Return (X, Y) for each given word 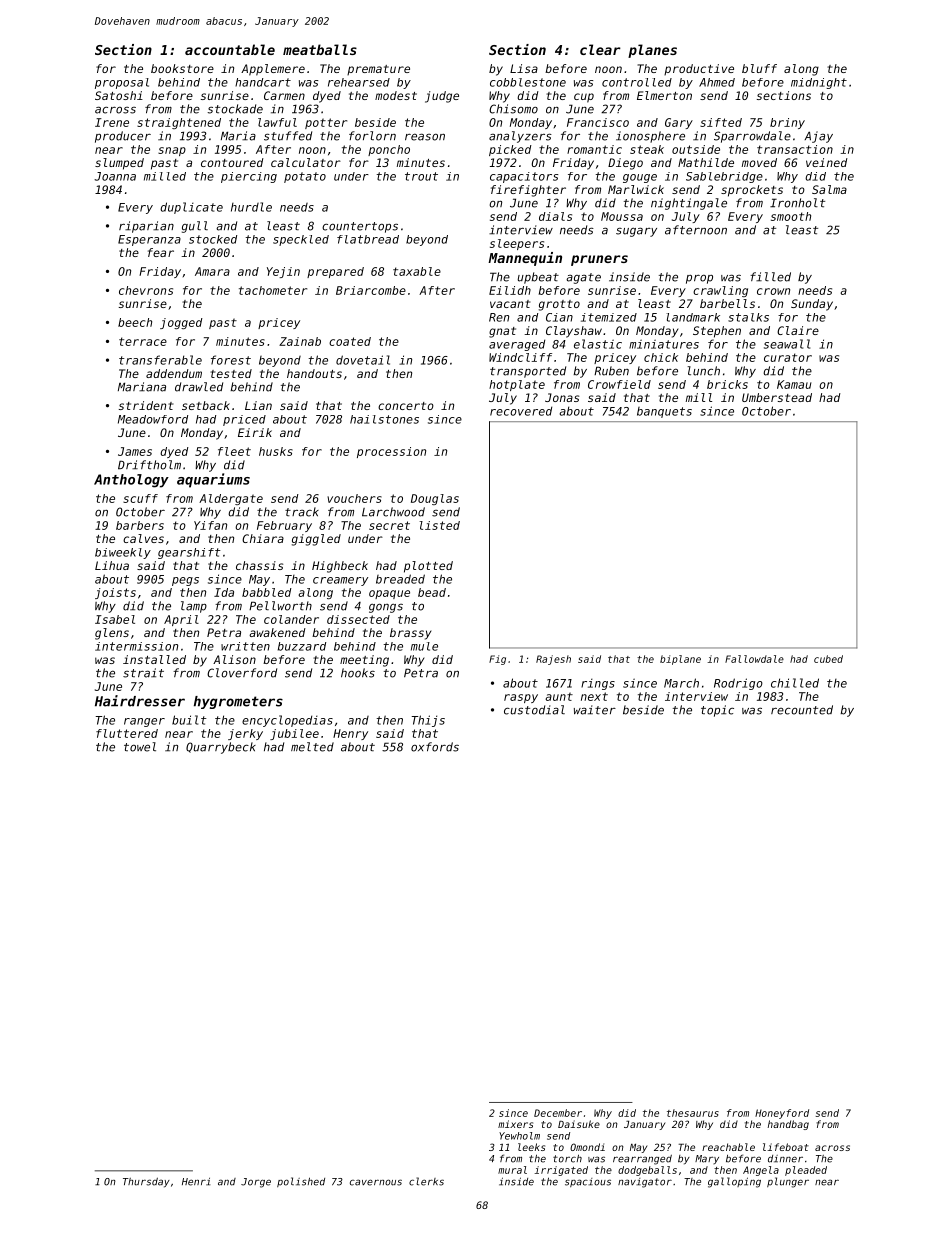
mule (424, 646)
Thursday (146, 1183)
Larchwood (393, 512)
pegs (185, 581)
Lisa (524, 68)
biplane (680, 660)
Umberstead (777, 397)
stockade (235, 109)
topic (717, 711)
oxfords (435, 747)
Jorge (256, 1183)
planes (652, 51)
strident (146, 405)
